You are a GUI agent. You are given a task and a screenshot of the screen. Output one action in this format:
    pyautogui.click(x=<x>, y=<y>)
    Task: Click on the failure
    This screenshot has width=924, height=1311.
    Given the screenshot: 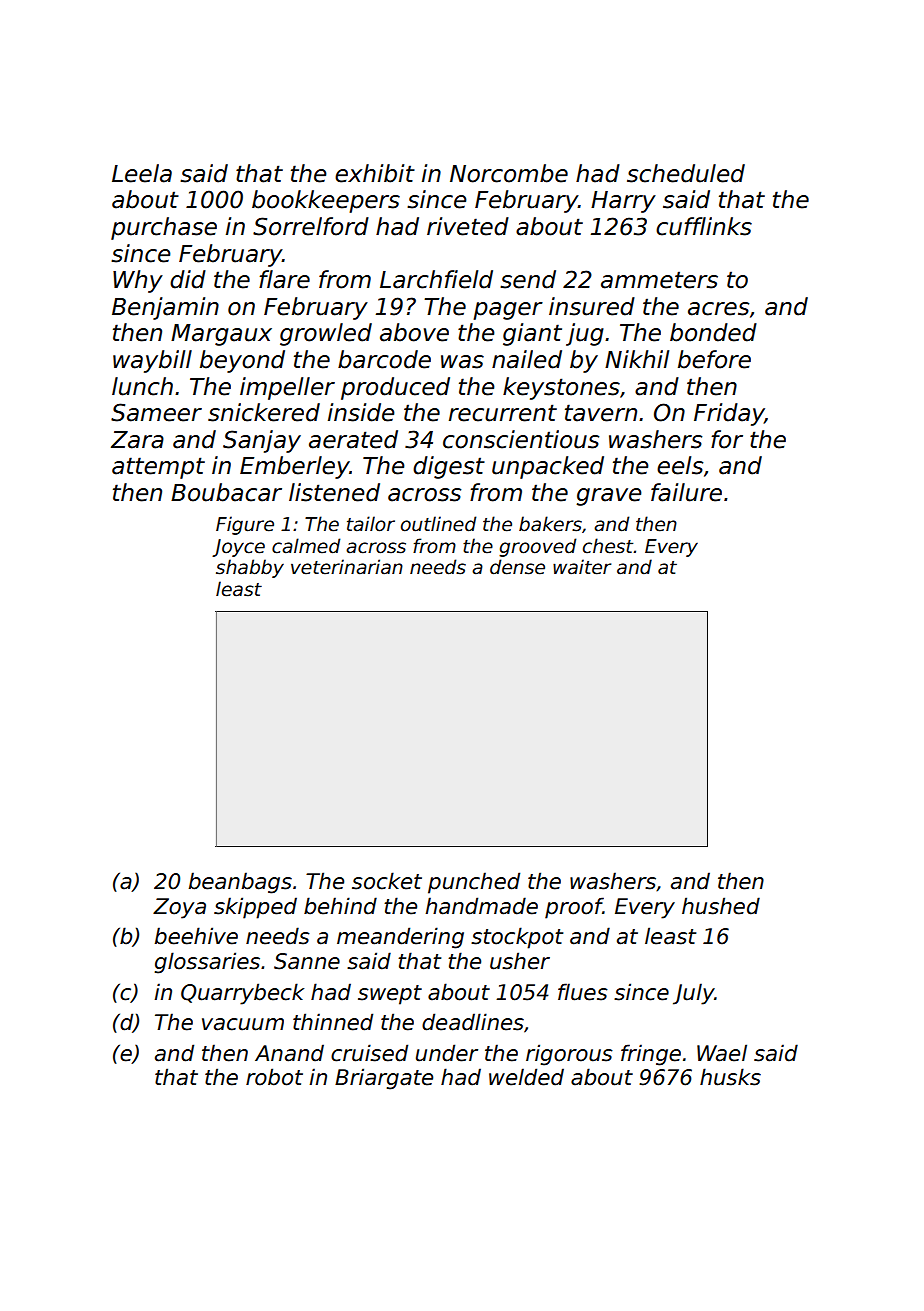 What is the action you would take?
    pyautogui.click(x=686, y=492)
